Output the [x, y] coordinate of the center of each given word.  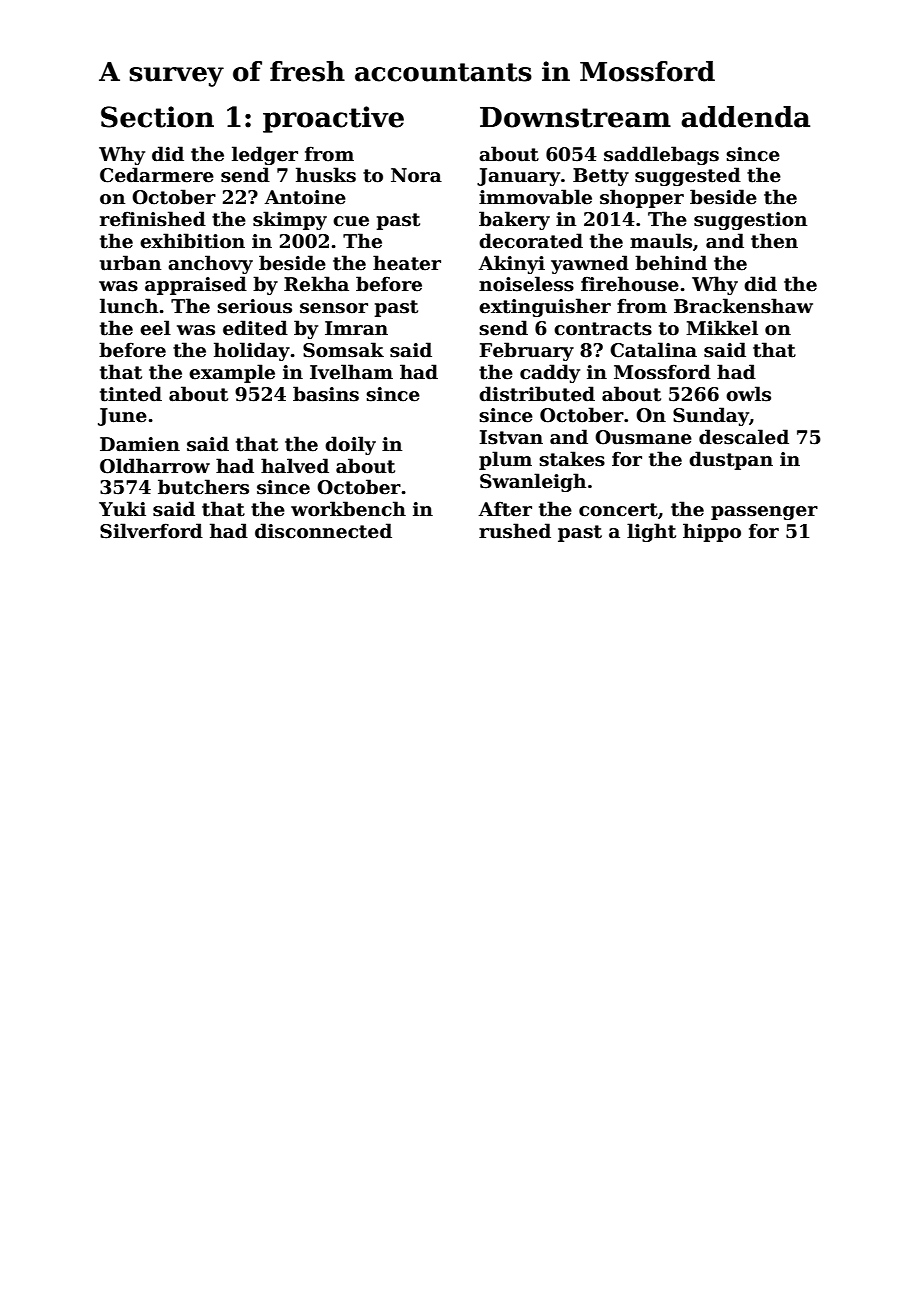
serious [254, 306]
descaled [744, 437]
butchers [203, 487]
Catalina [653, 350]
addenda [745, 117]
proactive [333, 119]
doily [350, 445]
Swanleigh [533, 482]
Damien [140, 444]
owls [748, 394]
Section [157, 117]
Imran [356, 328]
